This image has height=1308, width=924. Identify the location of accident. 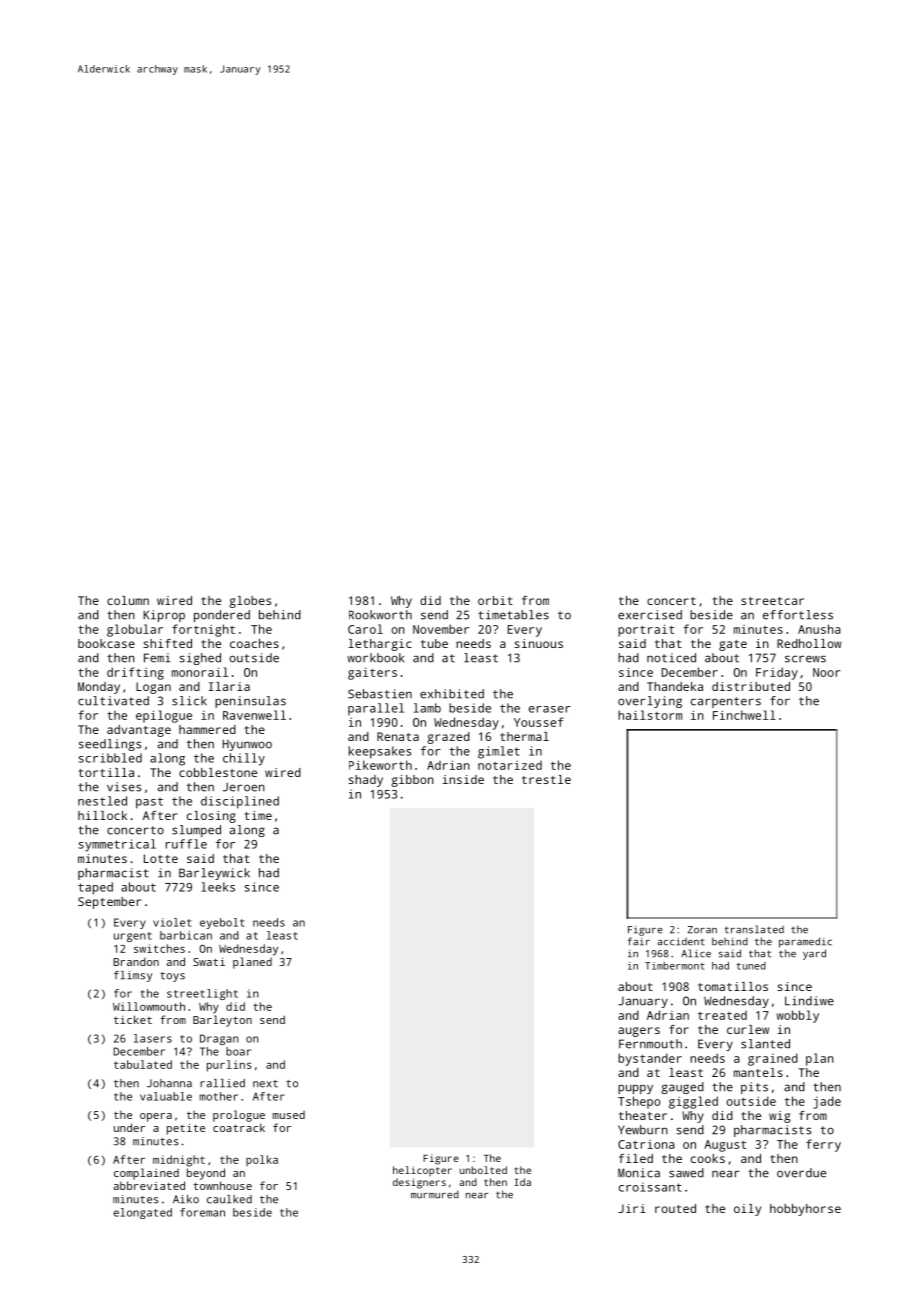
(681, 941).
